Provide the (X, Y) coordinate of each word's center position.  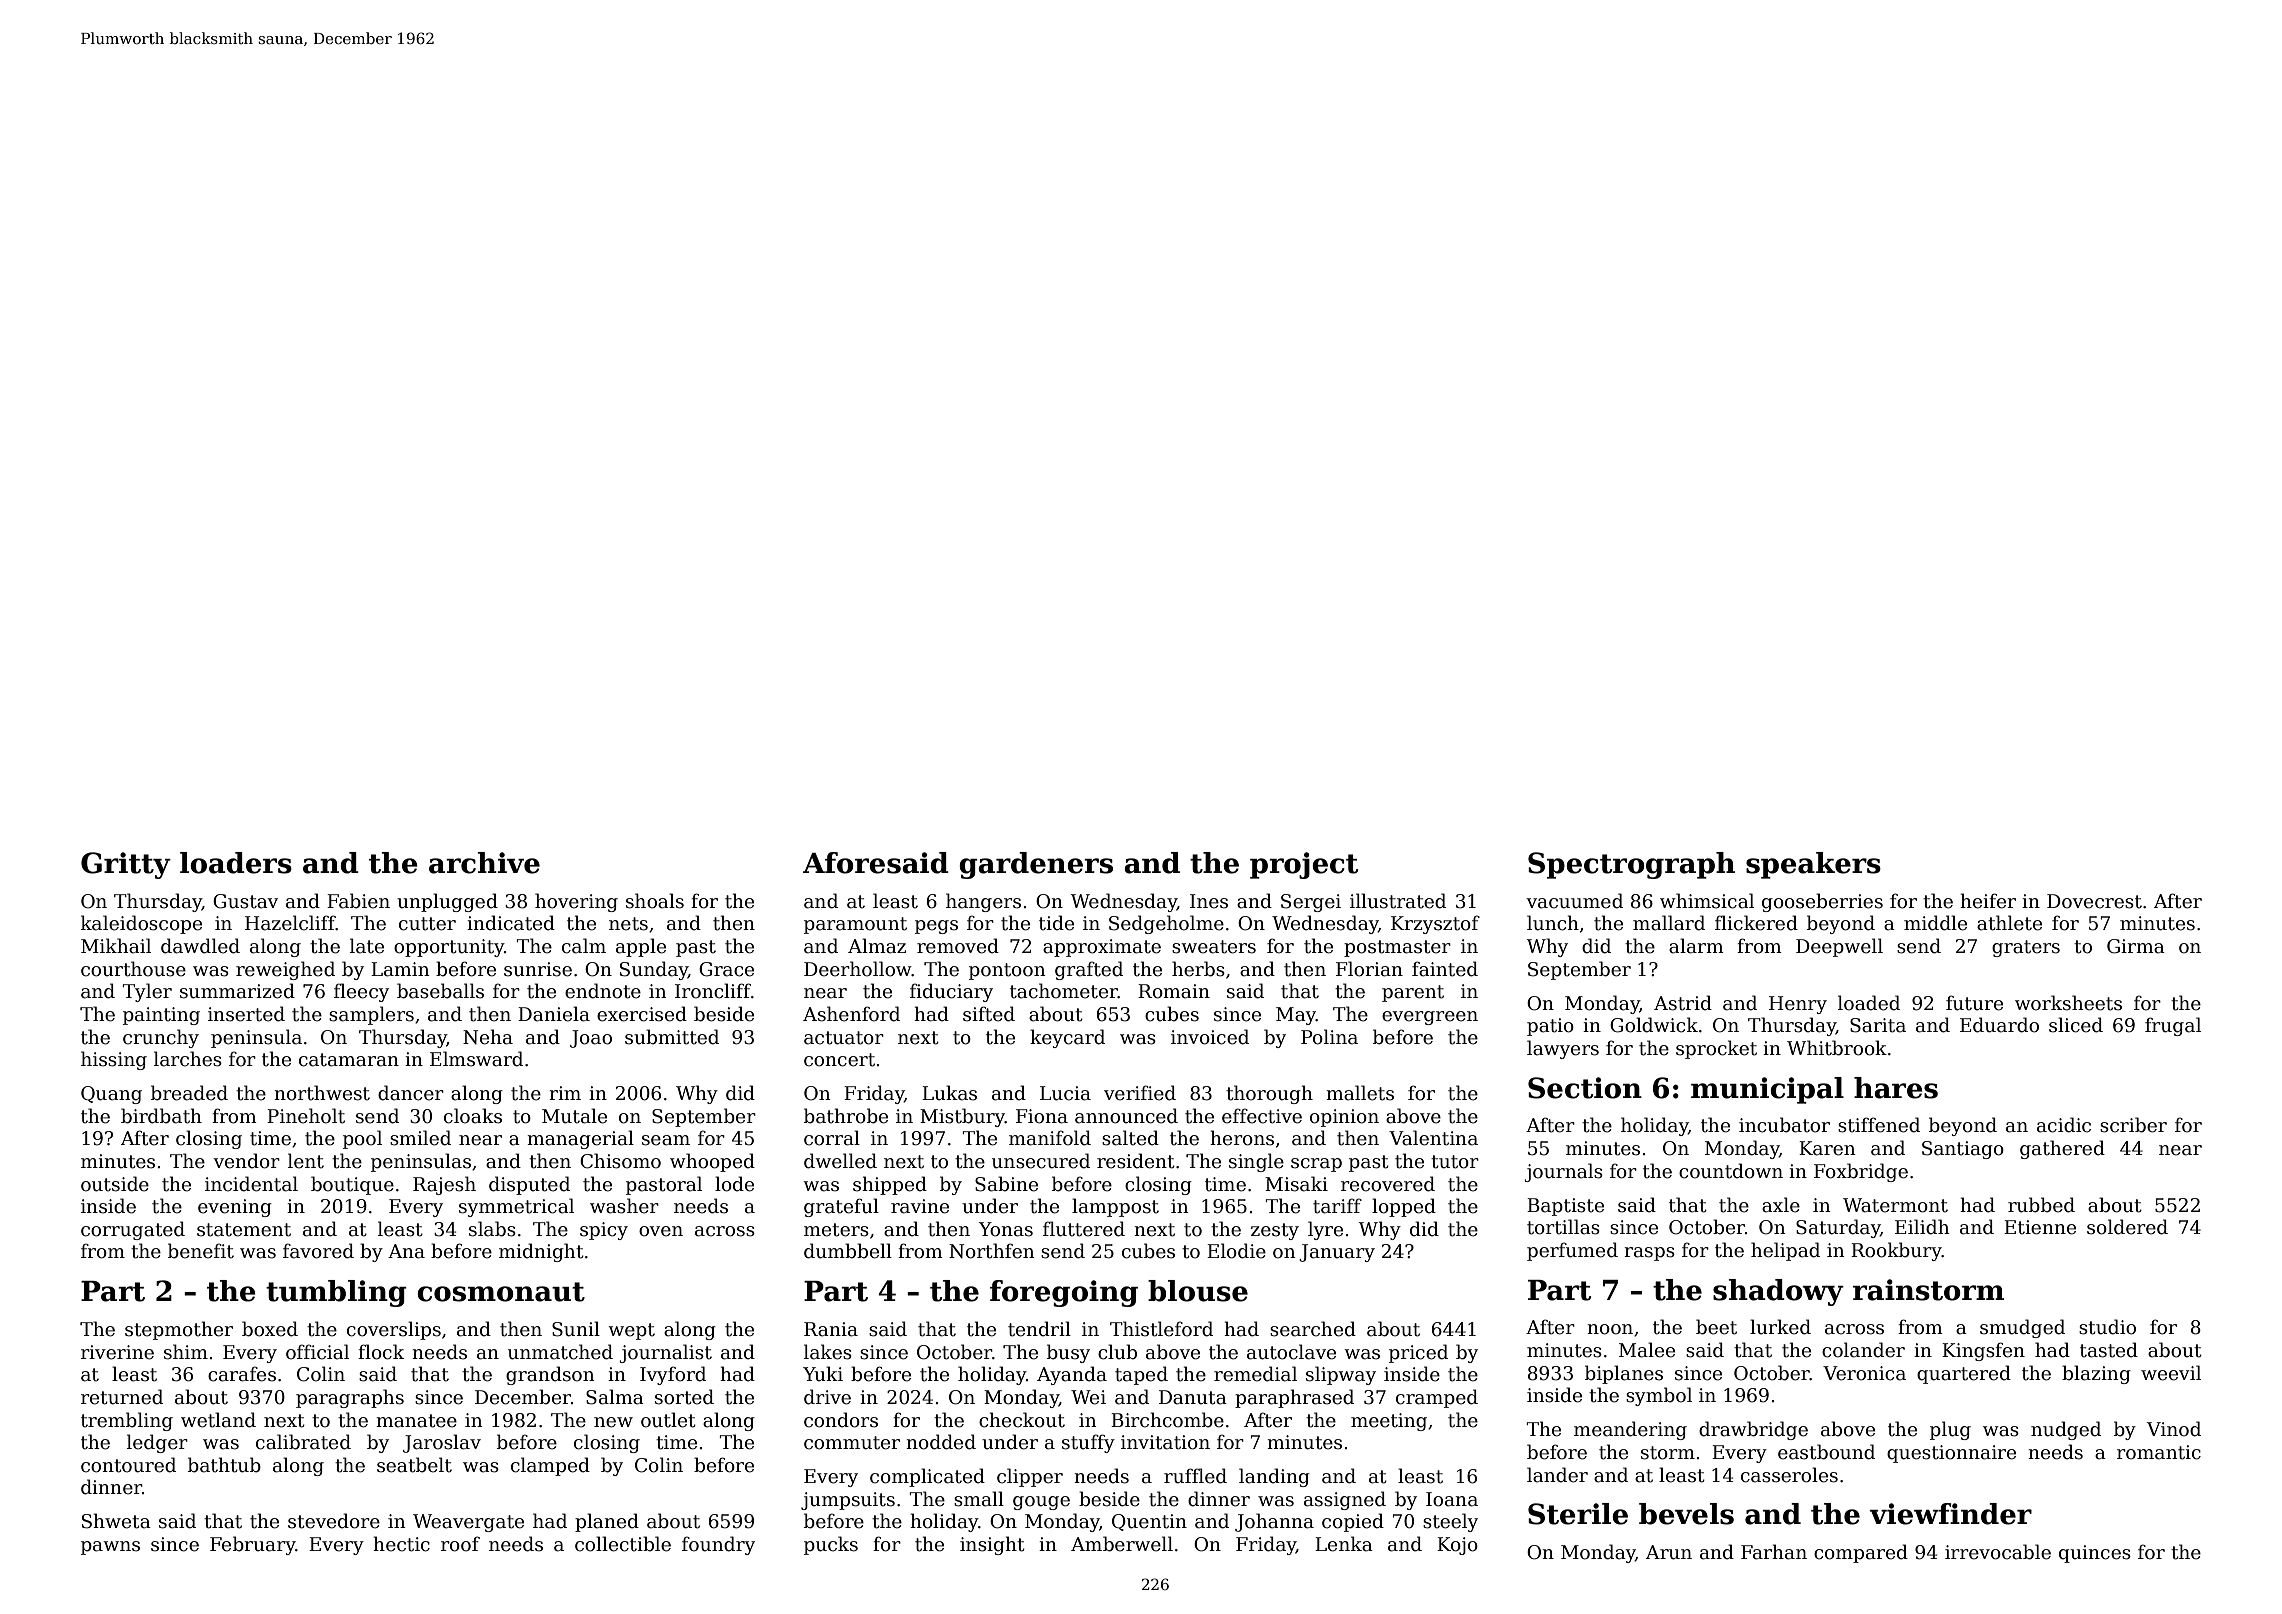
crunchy (161, 1038)
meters (836, 1230)
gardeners (1036, 865)
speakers (1813, 865)
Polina (1329, 1037)
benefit (201, 1251)
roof (460, 1544)
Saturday (1838, 1228)
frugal (2173, 1026)
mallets (1360, 1093)
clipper (1030, 1477)
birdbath (161, 1116)
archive (484, 863)
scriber (2133, 1125)
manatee (416, 1421)
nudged (2066, 1430)
